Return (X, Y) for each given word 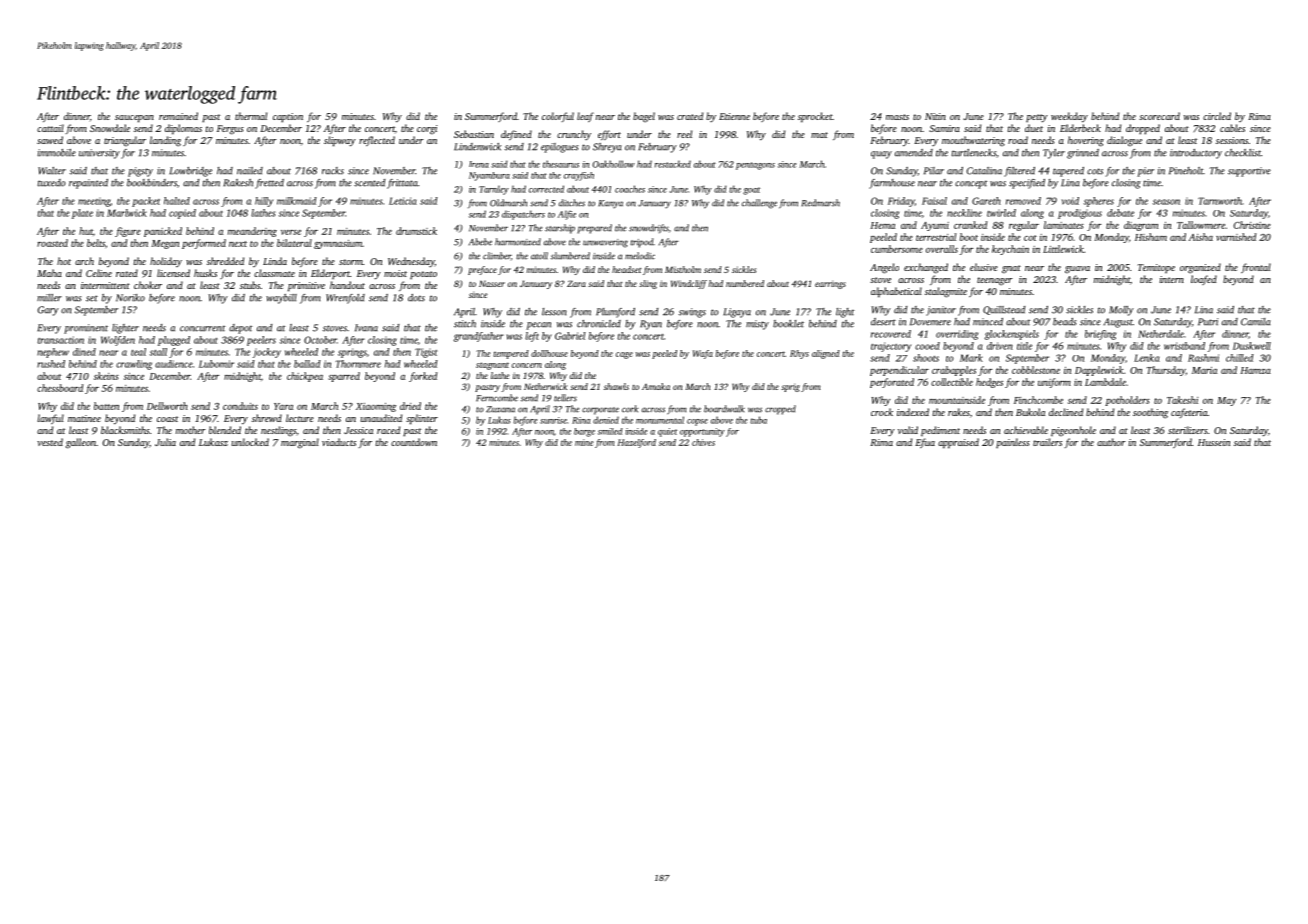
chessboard (60, 388)
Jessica (358, 430)
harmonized (518, 242)
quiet (667, 432)
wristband (1184, 346)
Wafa (703, 354)
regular (1024, 226)
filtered (1019, 172)
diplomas (183, 129)
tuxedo (51, 183)
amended (914, 153)
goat (751, 191)
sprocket (815, 117)
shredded (225, 261)
